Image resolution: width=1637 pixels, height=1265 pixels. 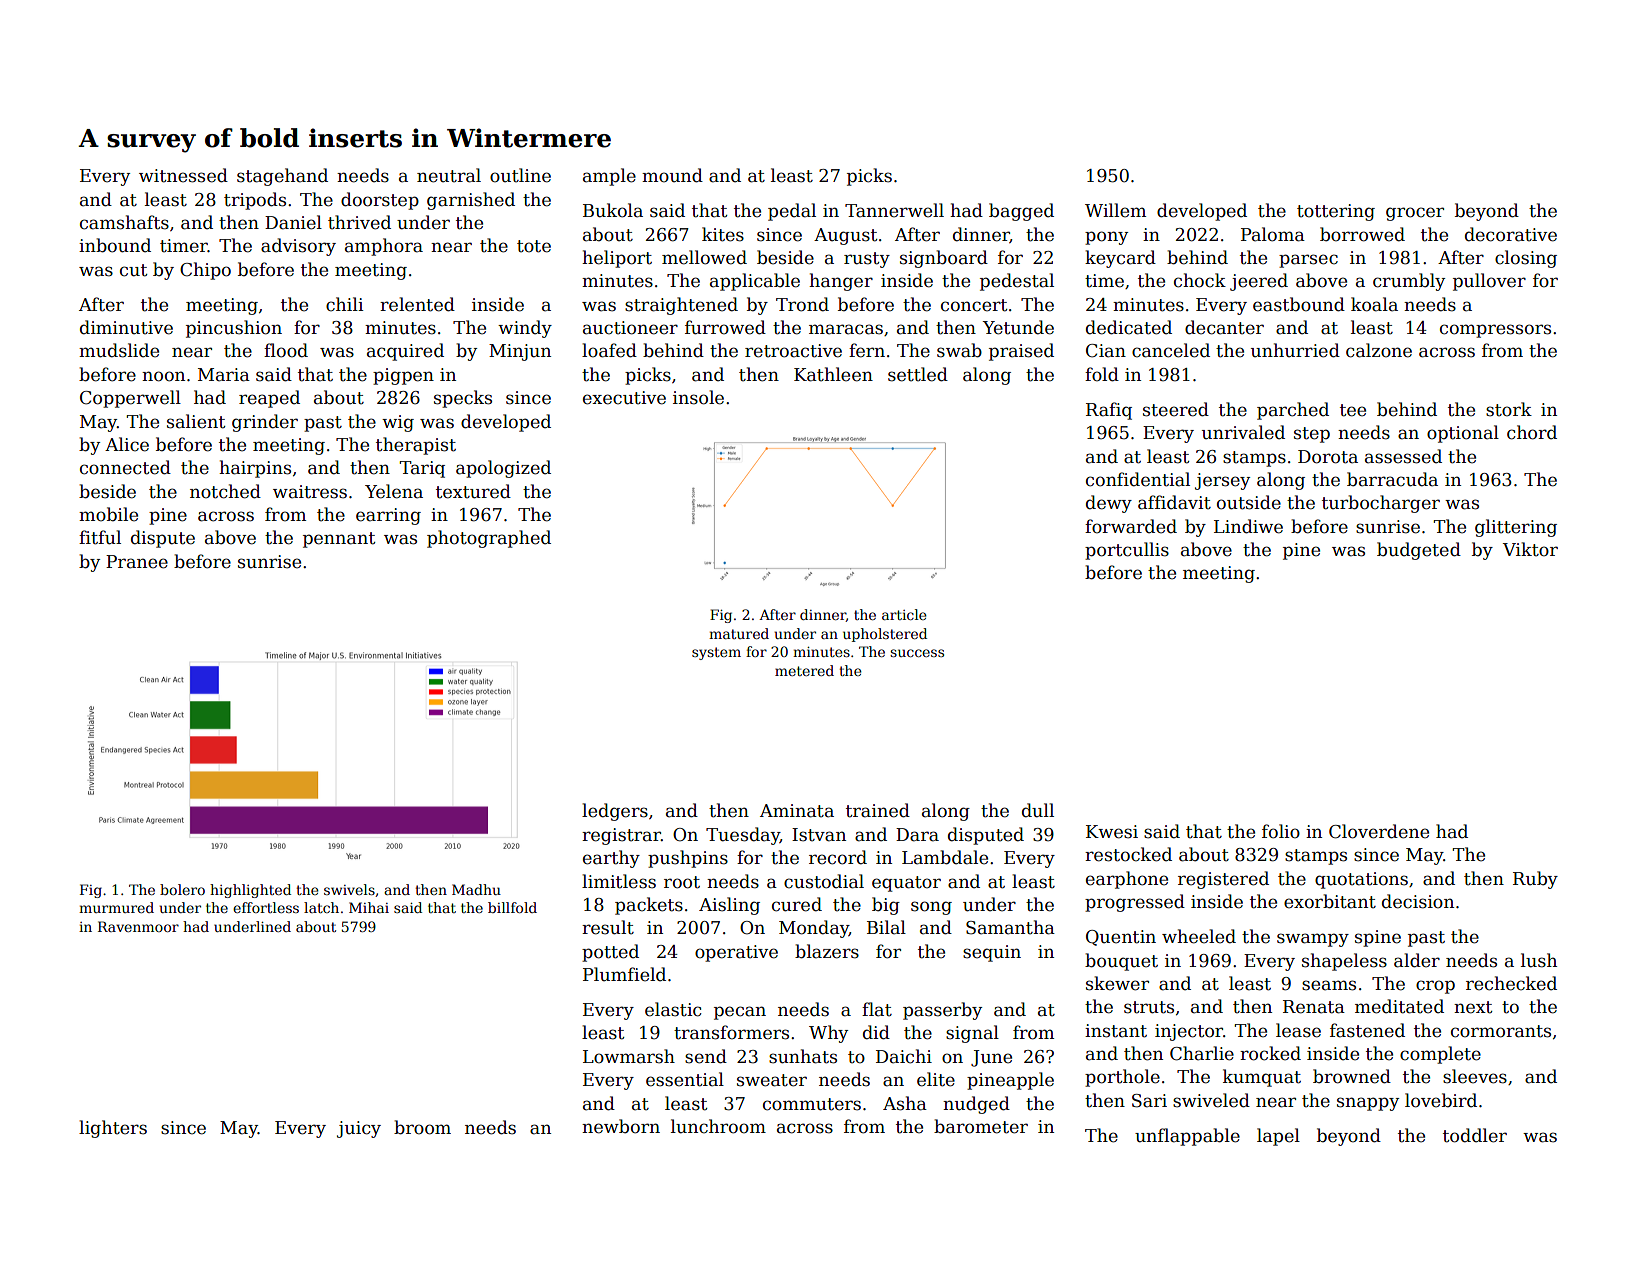 I want to click on effortless, so click(x=266, y=907).
